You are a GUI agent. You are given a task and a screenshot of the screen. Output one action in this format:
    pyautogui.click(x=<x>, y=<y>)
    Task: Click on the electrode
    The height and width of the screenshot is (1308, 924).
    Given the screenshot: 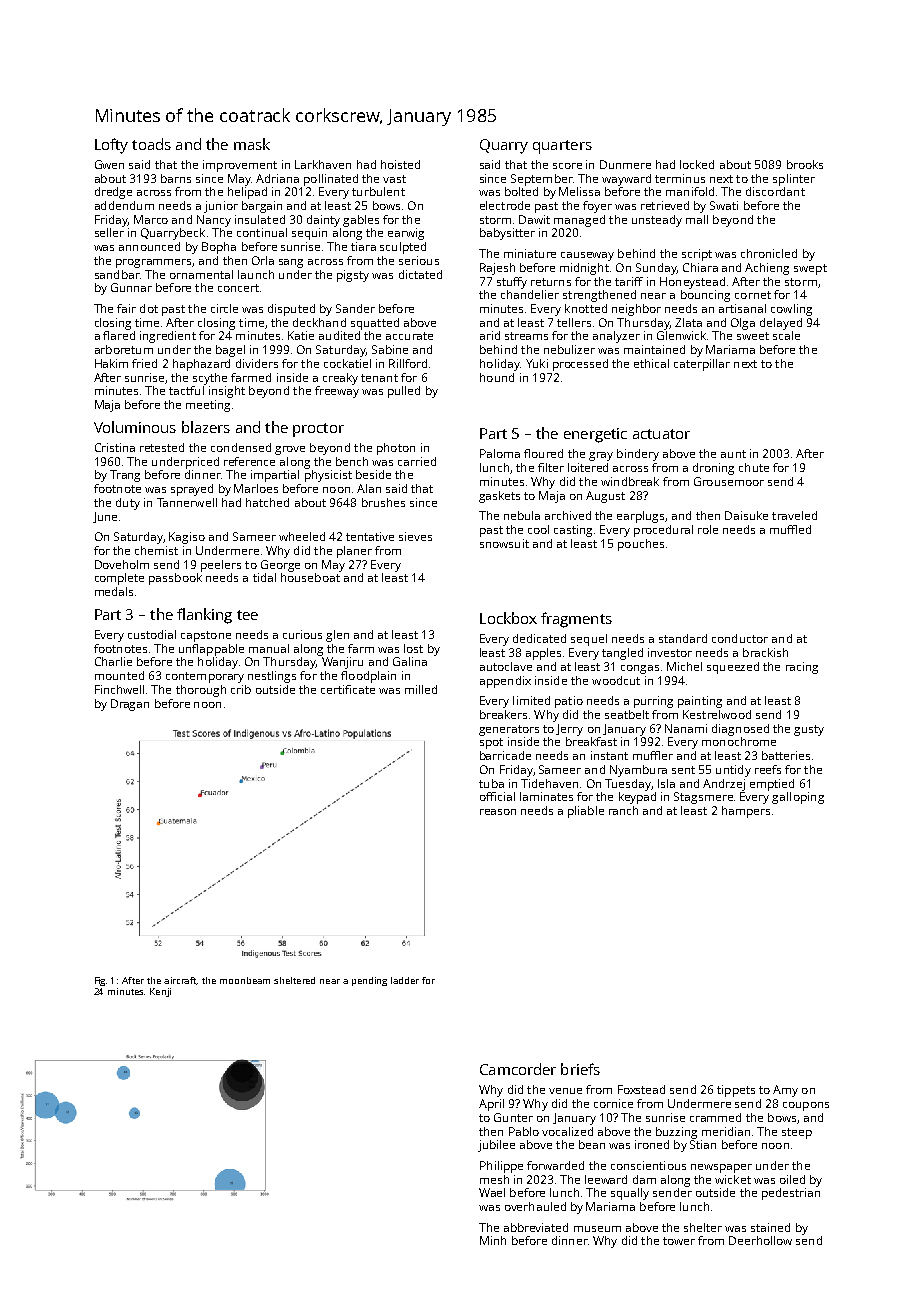 What is the action you would take?
    pyautogui.click(x=505, y=205)
